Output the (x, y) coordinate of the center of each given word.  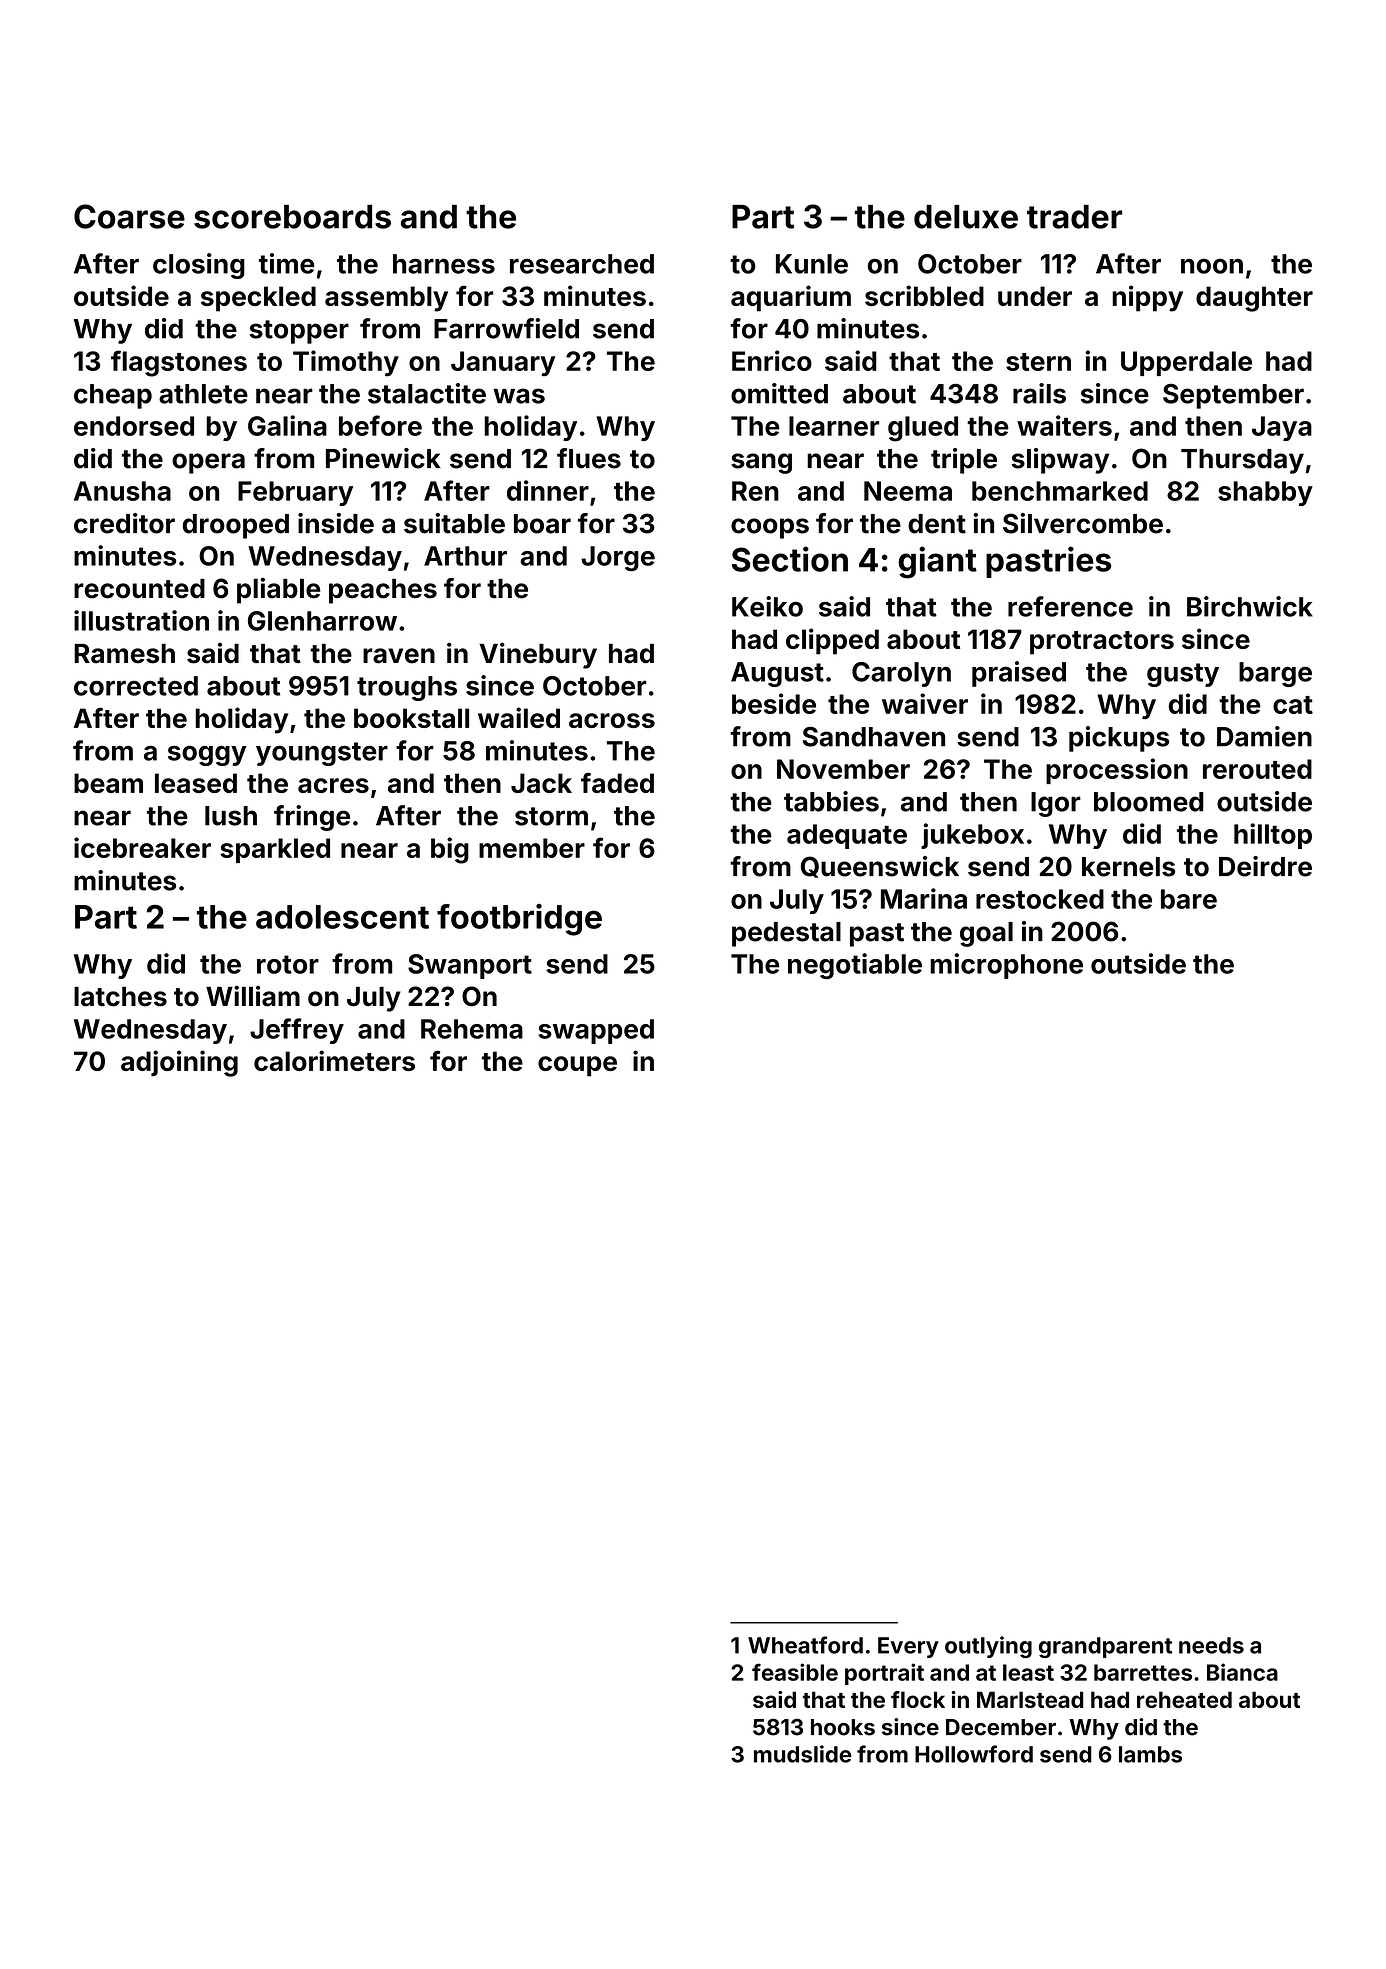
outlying (988, 1647)
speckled (258, 299)
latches (120, 996)
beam (108, 783)
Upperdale (1186, 363)
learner (834, 426)
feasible (795, 1672)
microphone (1006, 966)
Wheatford (805, 1645)
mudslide (803, 1754)
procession (1117, 771)
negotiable (855, 966)
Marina (924, 898)
